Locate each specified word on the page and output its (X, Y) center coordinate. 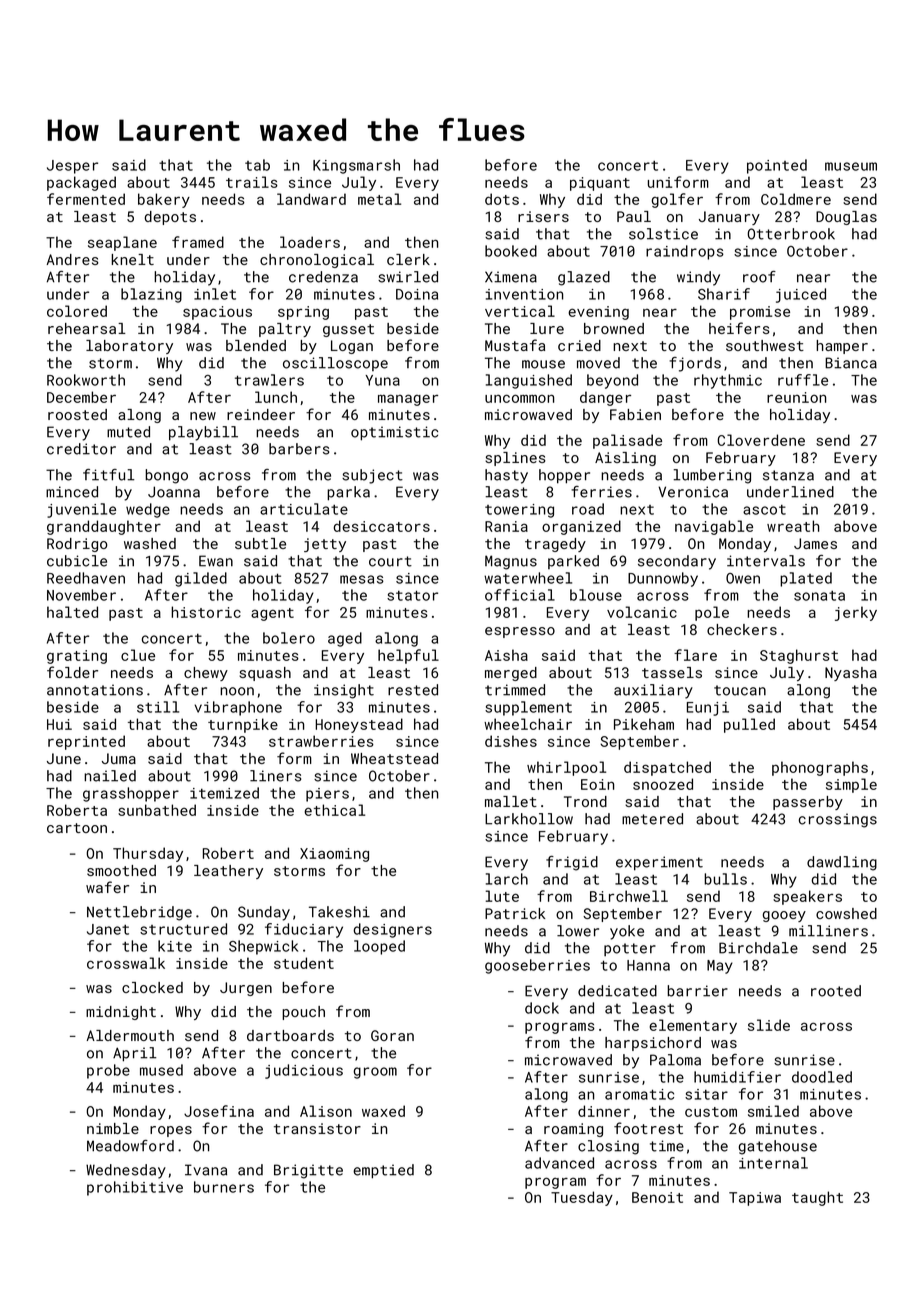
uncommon (519, 398)
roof (759, 277)
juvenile (81, 510)
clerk (408, 259)
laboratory (129, 347)
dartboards (290, 1035)
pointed (777, 166)
